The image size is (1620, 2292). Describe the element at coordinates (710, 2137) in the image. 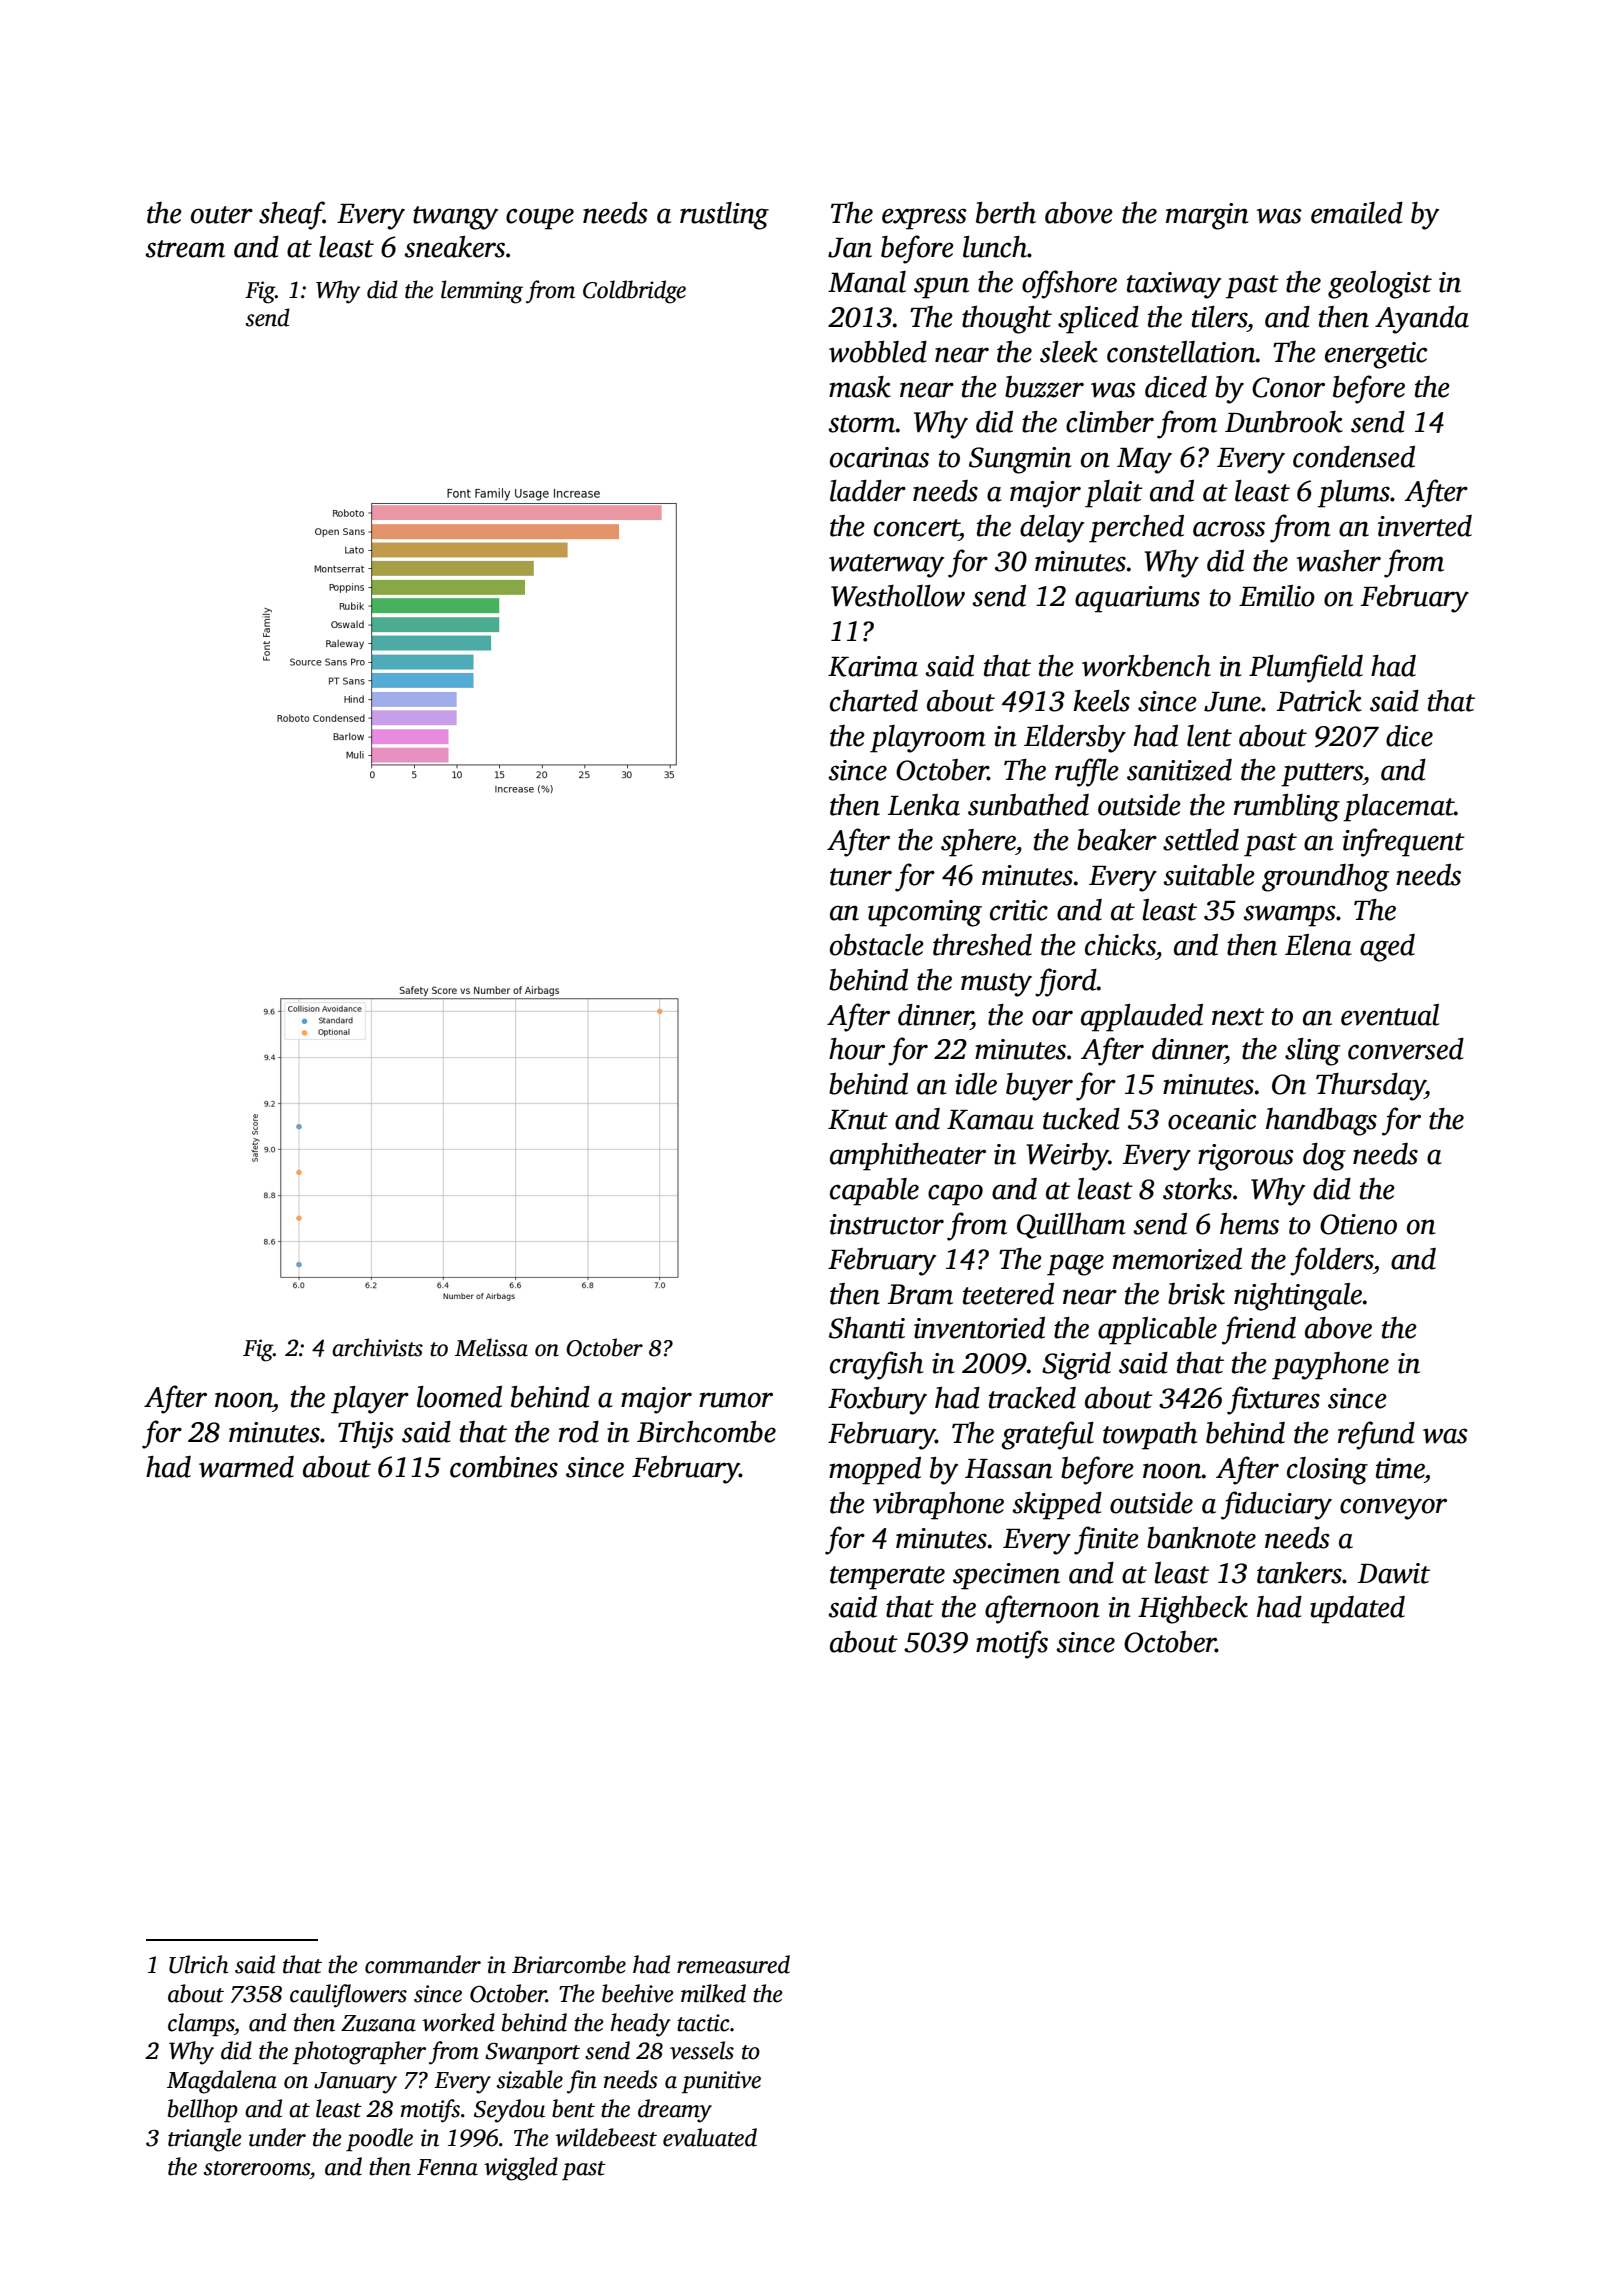

I see `evaluated` at that location.
